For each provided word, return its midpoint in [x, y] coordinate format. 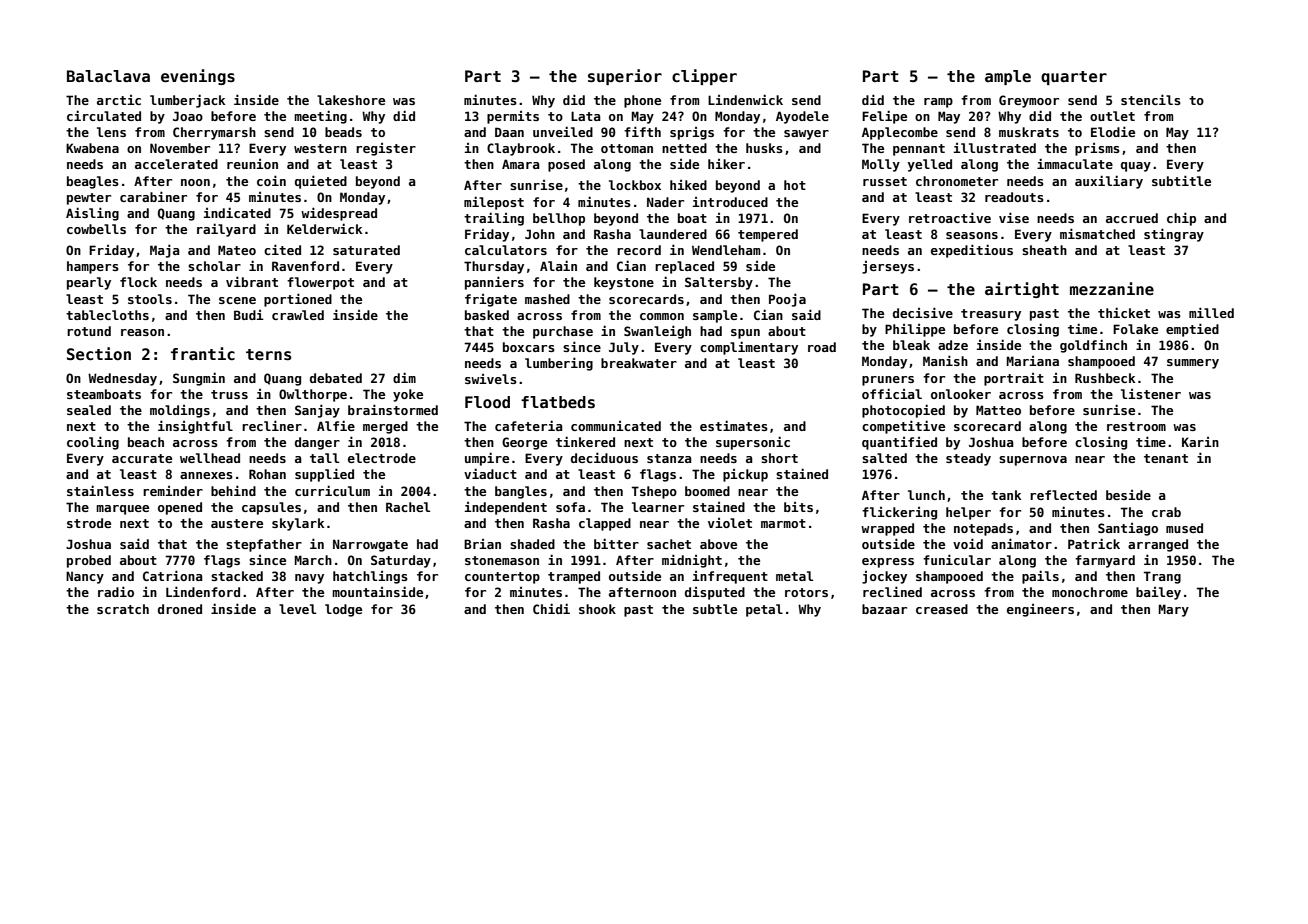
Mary [1174, 610]
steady [968, 459]
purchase [563, 332]
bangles [521, 492]
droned [180, 609]
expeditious [972, 251]
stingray [1174, 235]
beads [343, 132]
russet [885, 181]
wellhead [210, 458]
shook [597, 609]
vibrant [252, 281]
